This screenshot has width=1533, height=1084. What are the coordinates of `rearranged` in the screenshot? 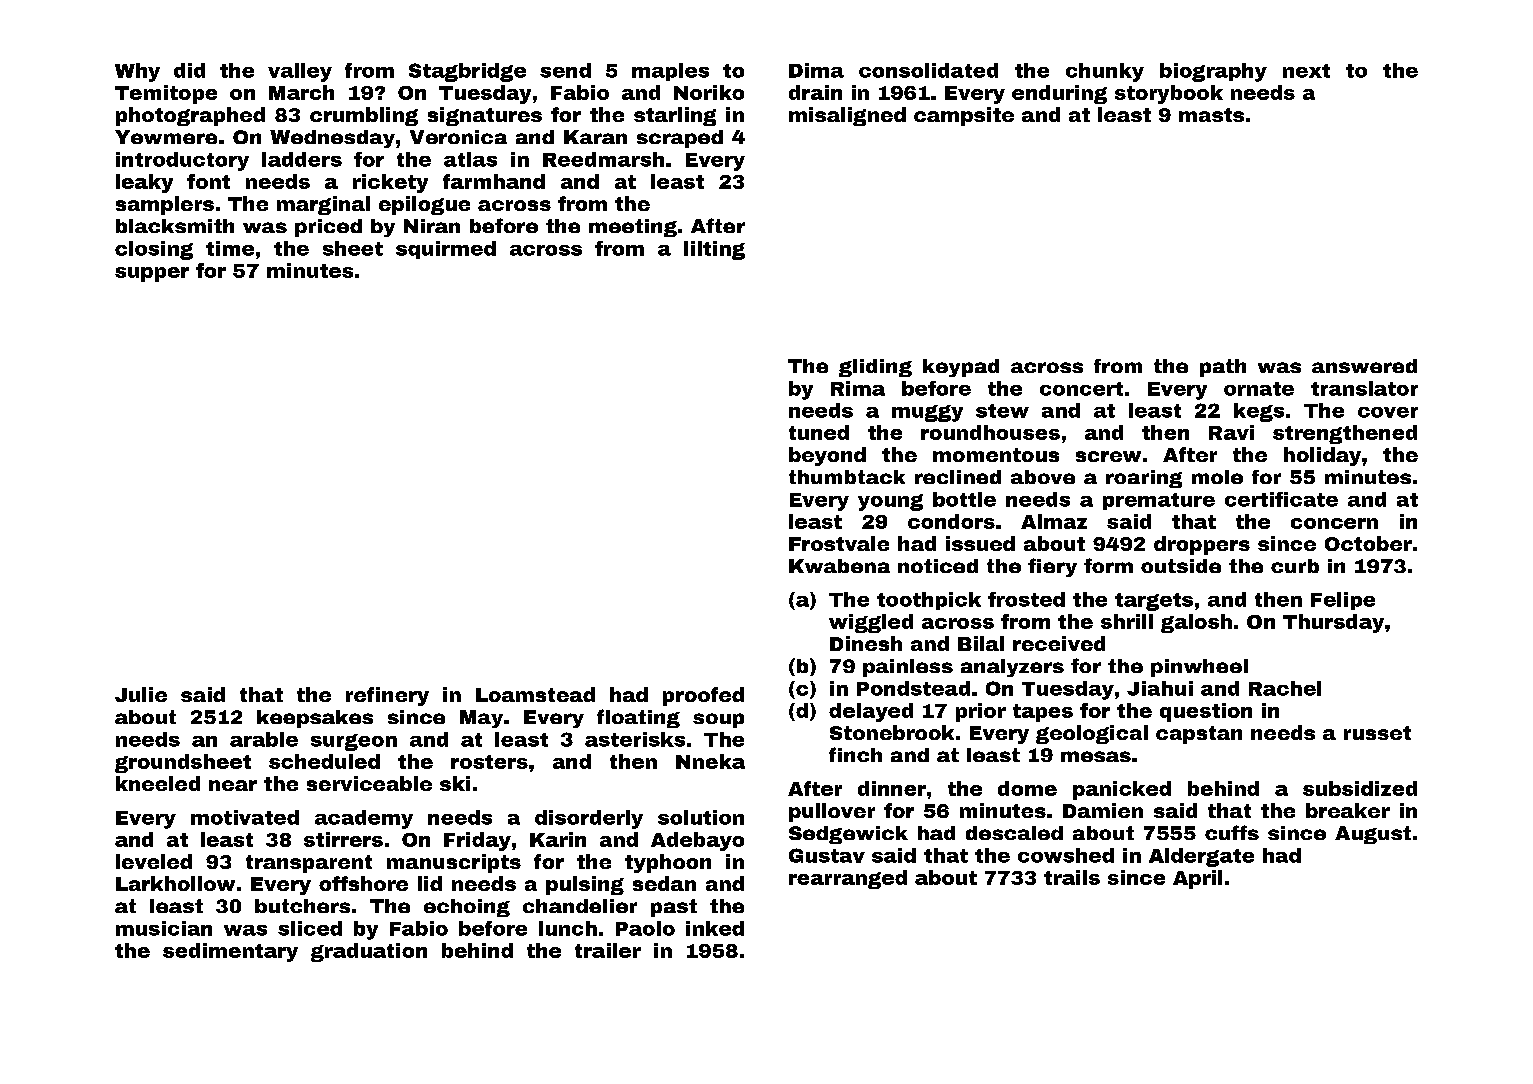 It's located at (848, 879).
